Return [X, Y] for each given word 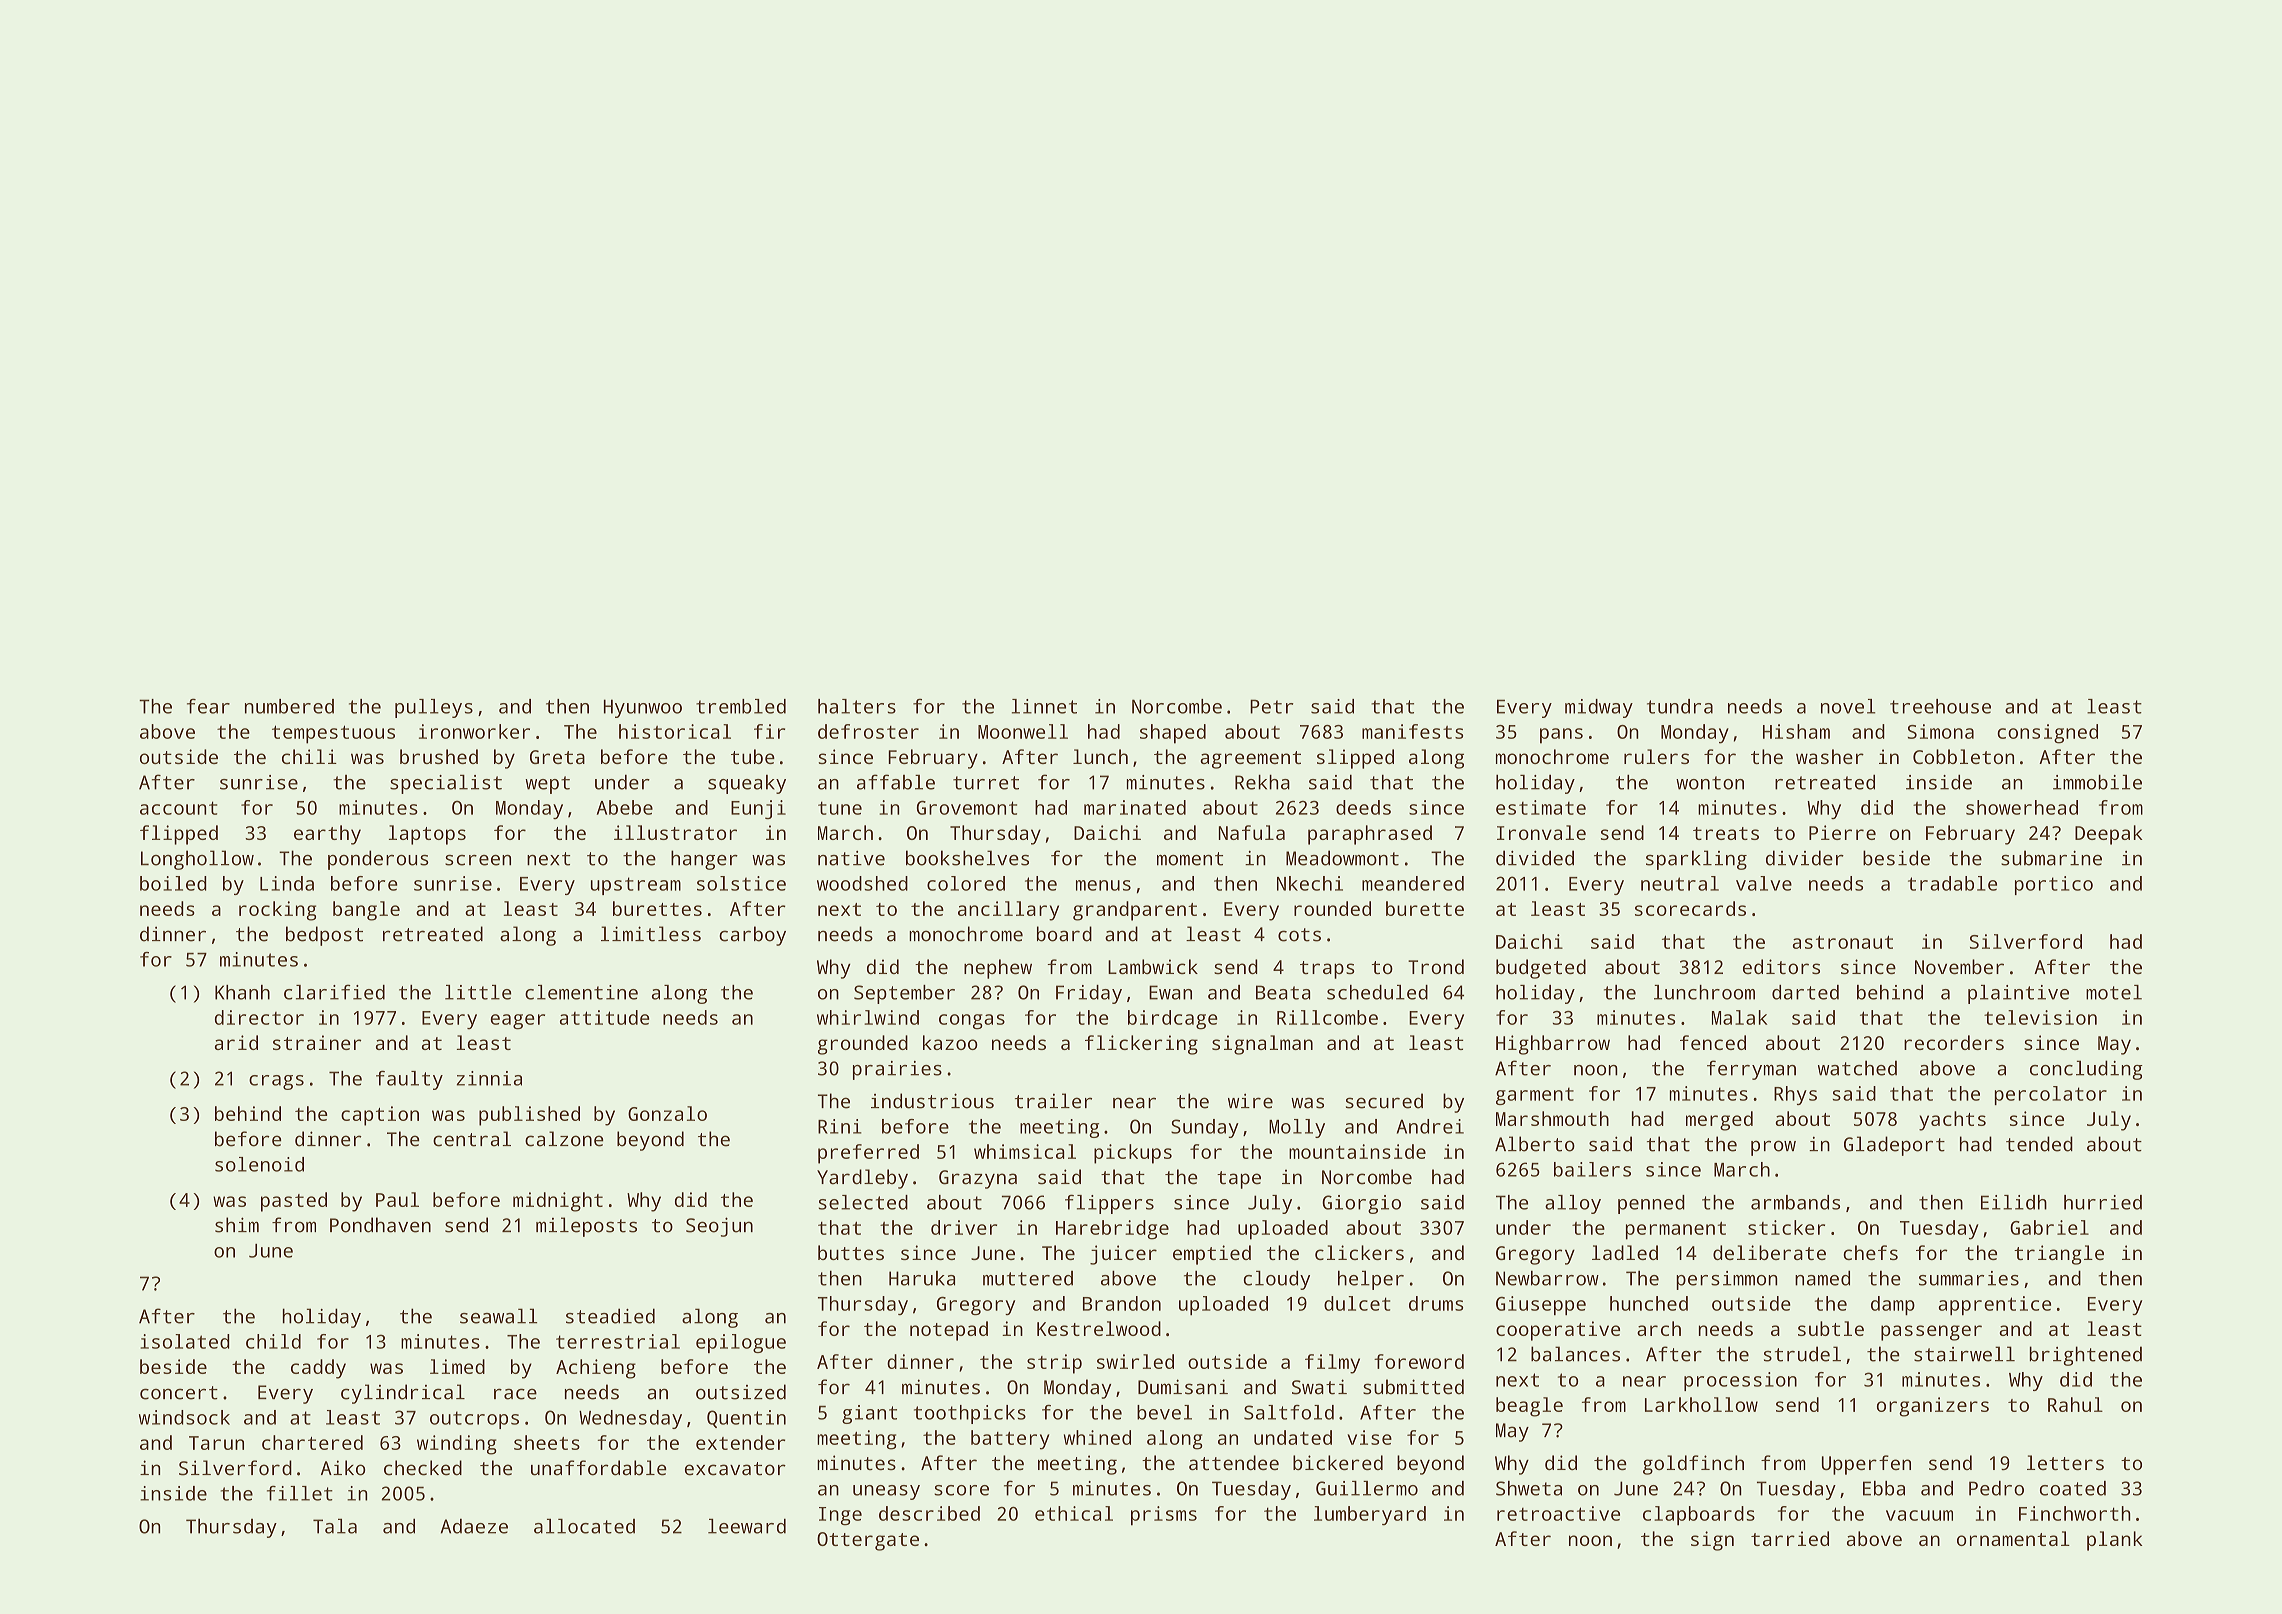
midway [1599, 708]
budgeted [1541, 969]
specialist [446, 784]
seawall [498, 1316]
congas [972, 1022]
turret [986, 783]
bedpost [324, 936]
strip [1054, 1364]
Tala [335, 1526]
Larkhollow [1701, 1404]
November [1959, 966]
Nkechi [1310, 883]
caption [380, 1116]
